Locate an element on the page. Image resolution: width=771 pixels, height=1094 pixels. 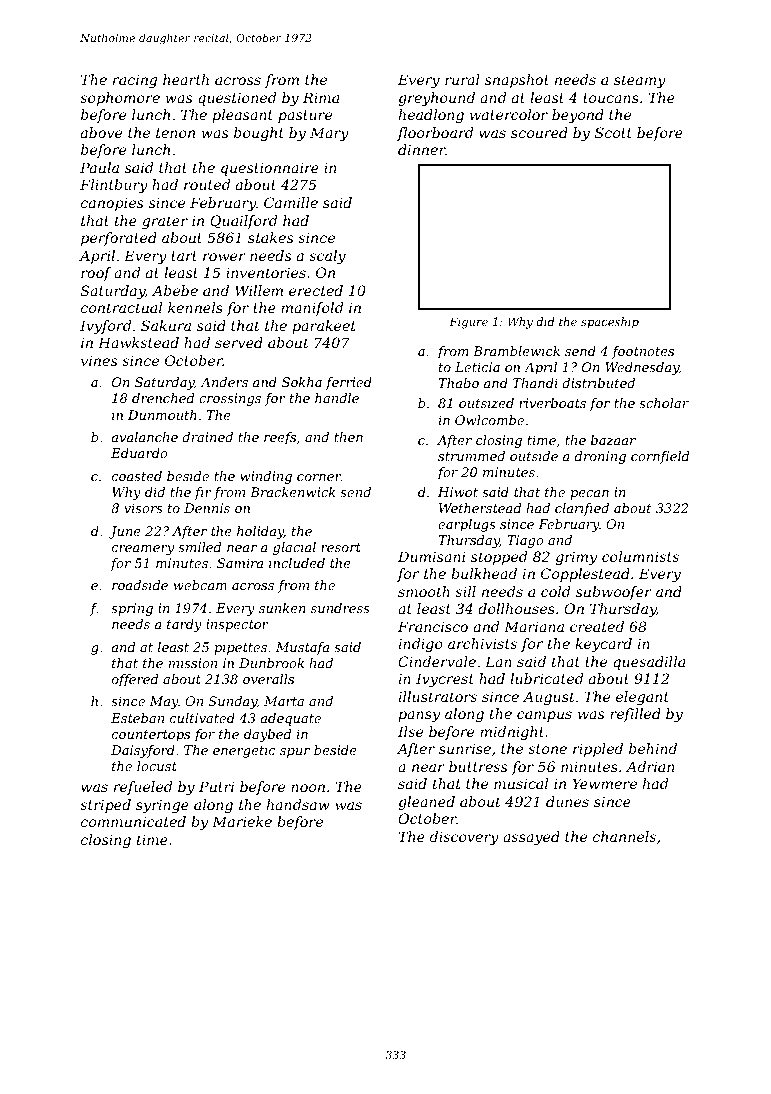
scholar is located at coordinates (664, 403).
